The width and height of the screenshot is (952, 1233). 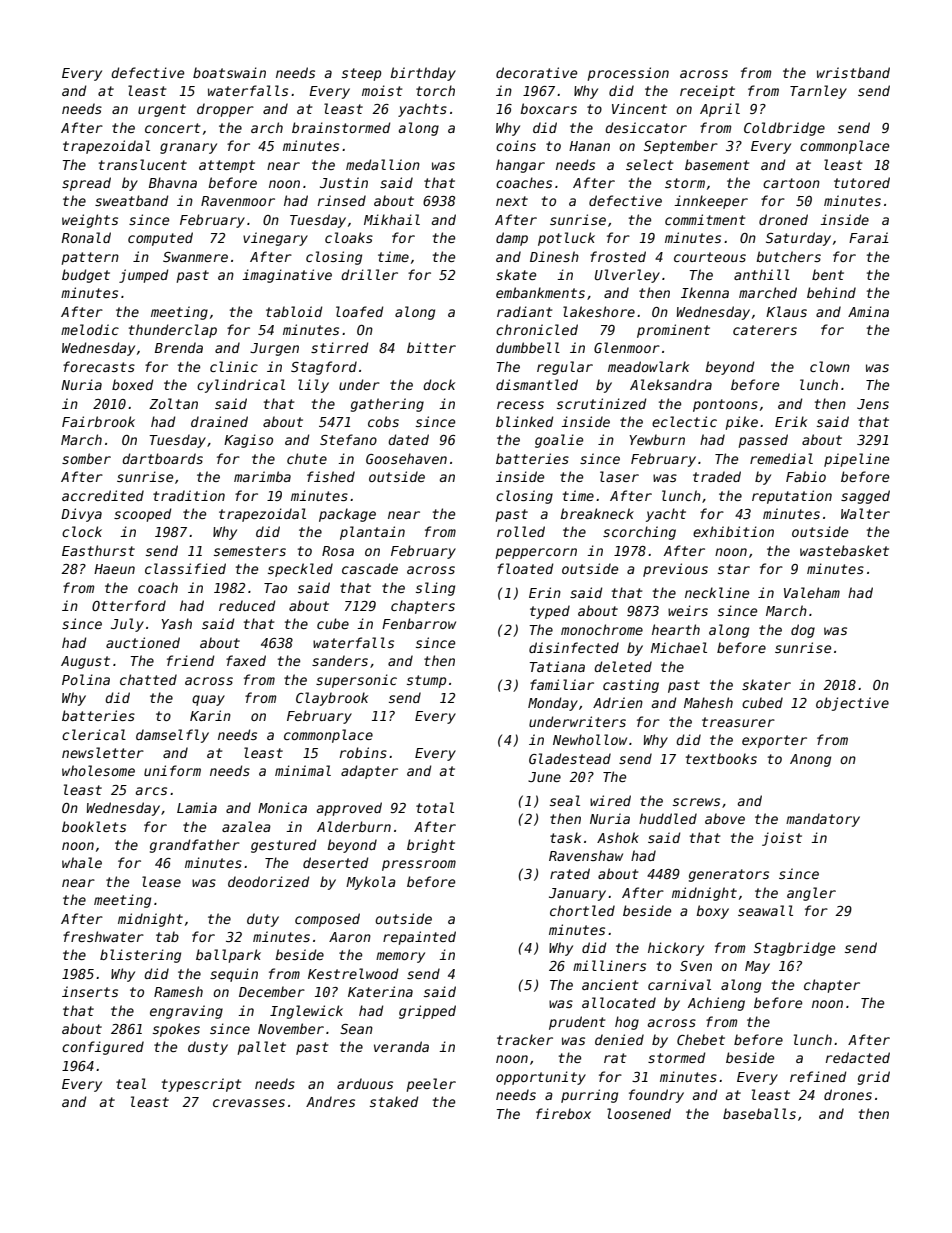 What do you see at coordinates (401, 1046) in the screenshot?
I see `veranda` at bounding box center [401, 1046].
